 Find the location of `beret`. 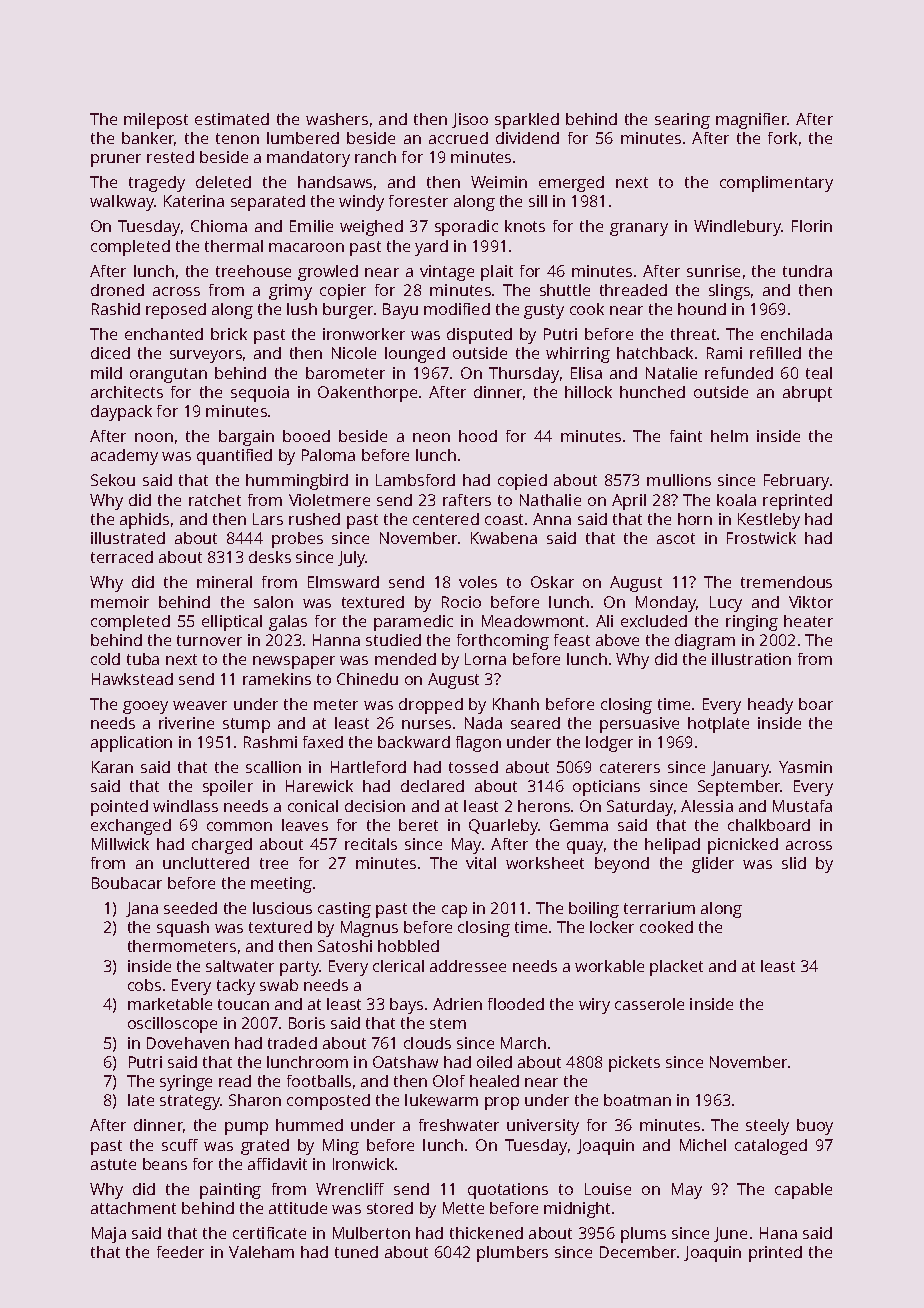

beret is located at coordinates (418, 825).
